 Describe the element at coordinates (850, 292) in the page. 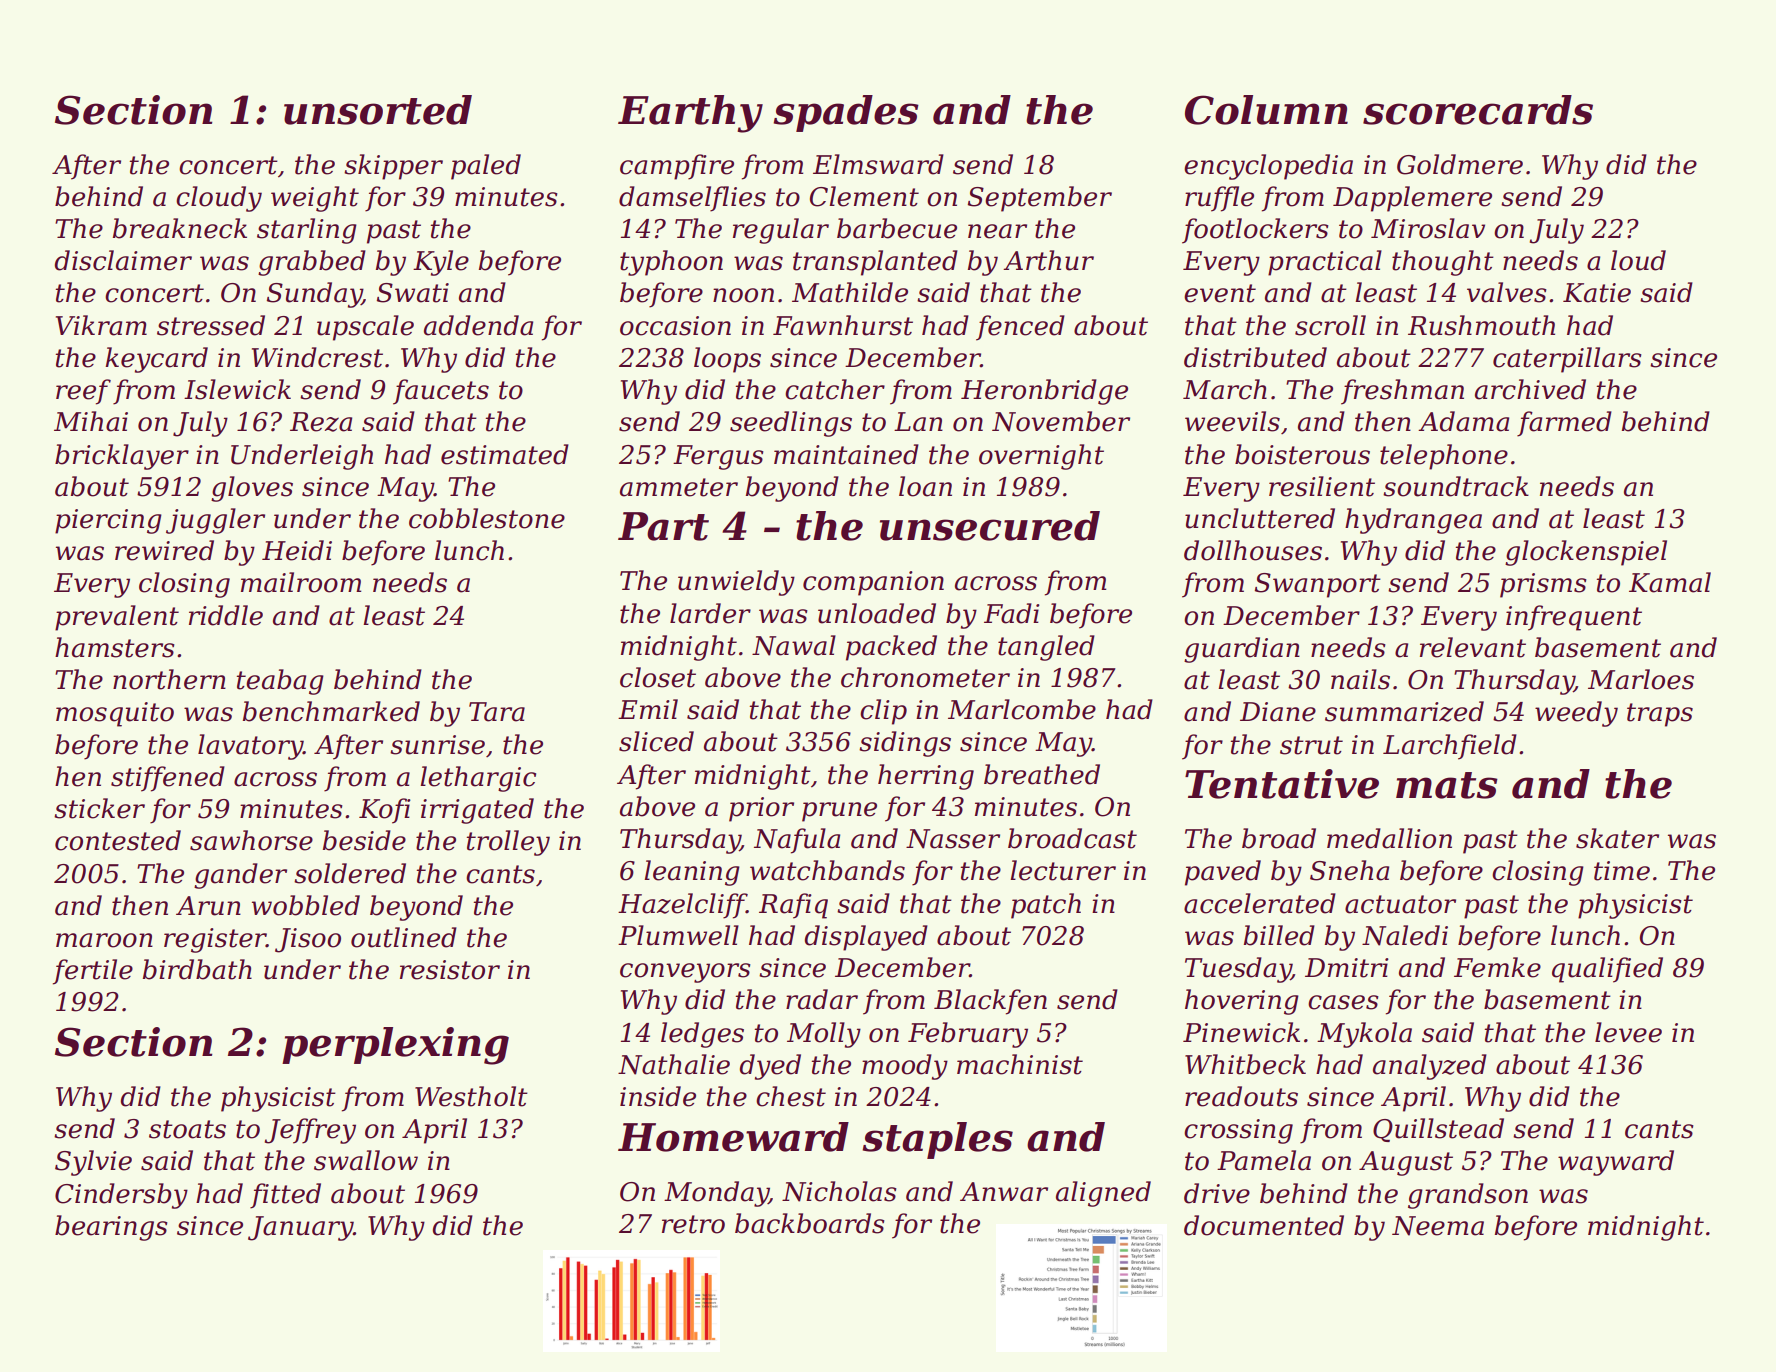

I see `Mathilde` at that location.
